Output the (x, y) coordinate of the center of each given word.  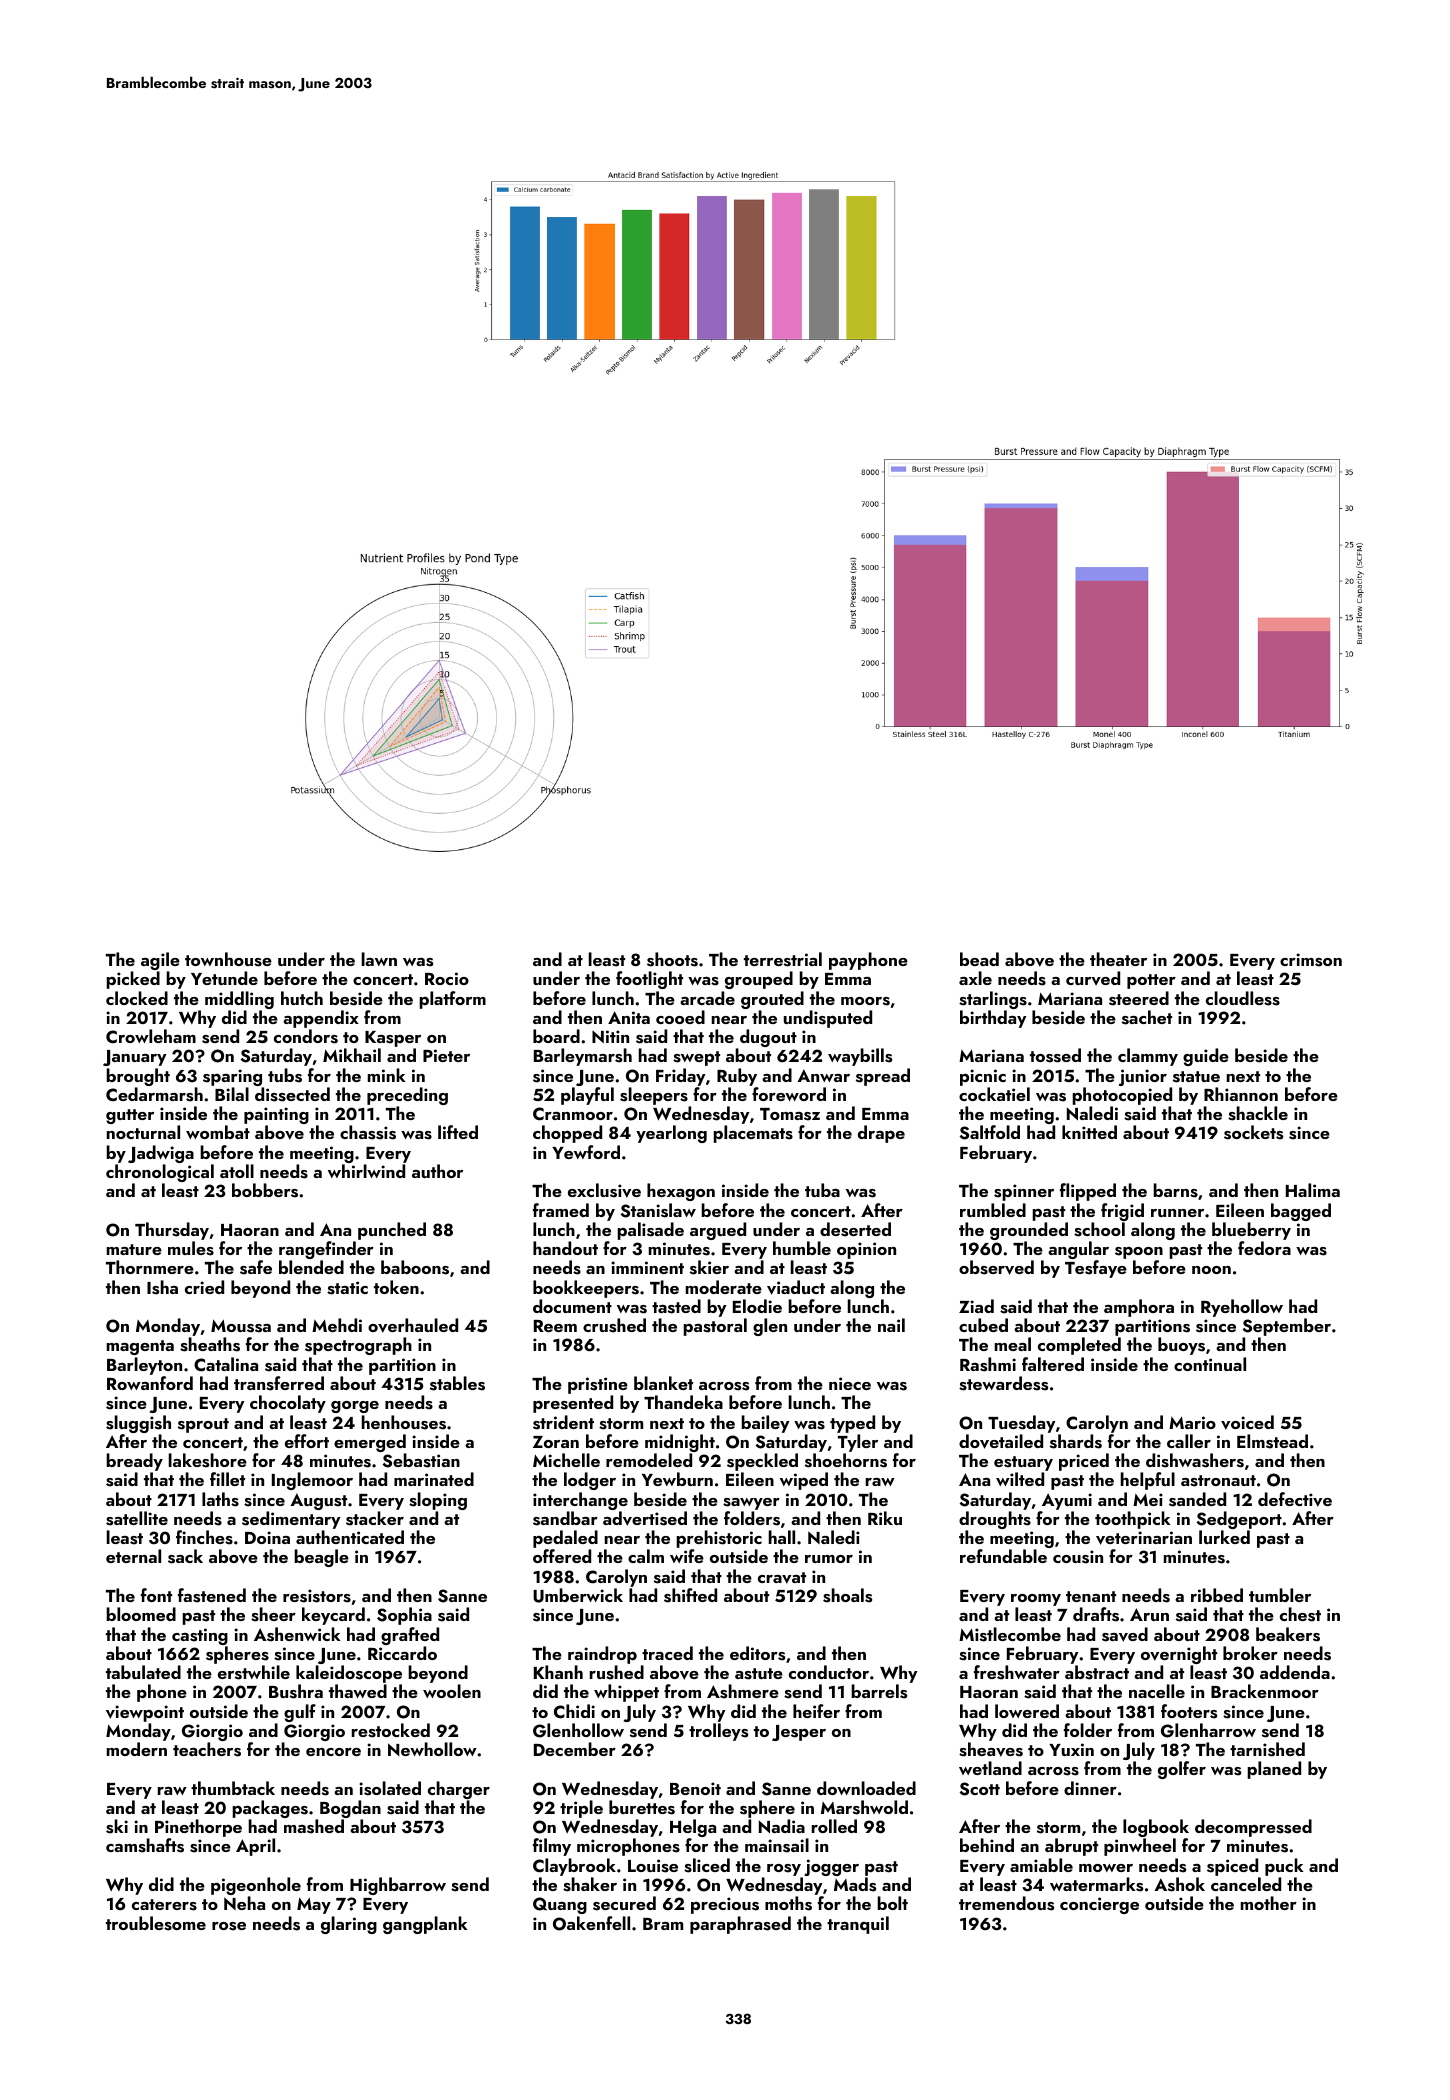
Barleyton (144, 1366)
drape (881, 1134)
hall (782, 1537)
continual (1210, 1364)
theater (1118, 959)
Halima (1313, 1190)
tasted (676, 1306)
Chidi (574, 1711)
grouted (772, 1000)
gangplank (425, 1925)
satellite (137, 1518)
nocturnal (143, 1132)
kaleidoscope (349, 1674)
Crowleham (151, 1036)
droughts (995, 1520)
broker (1250, 1653)
